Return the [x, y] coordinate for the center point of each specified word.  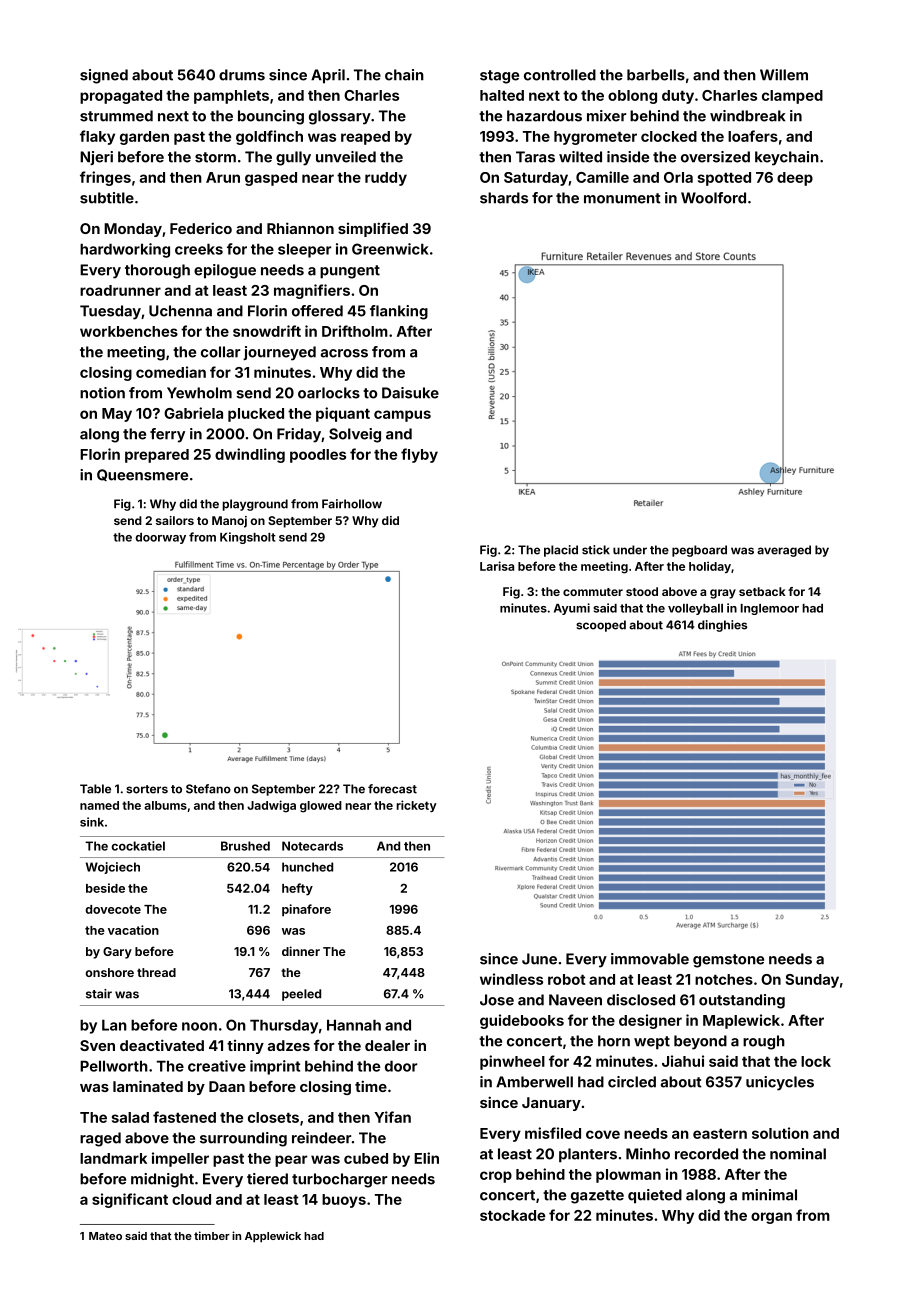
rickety [416, 806]
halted [502, 95]
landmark [113, 1158]
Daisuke [410, 393]
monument [622, 198]
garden [144, 138]
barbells [656, 75]
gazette [597, 1197]
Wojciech [113, 868]
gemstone [728, 961]
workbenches [129, 331]
